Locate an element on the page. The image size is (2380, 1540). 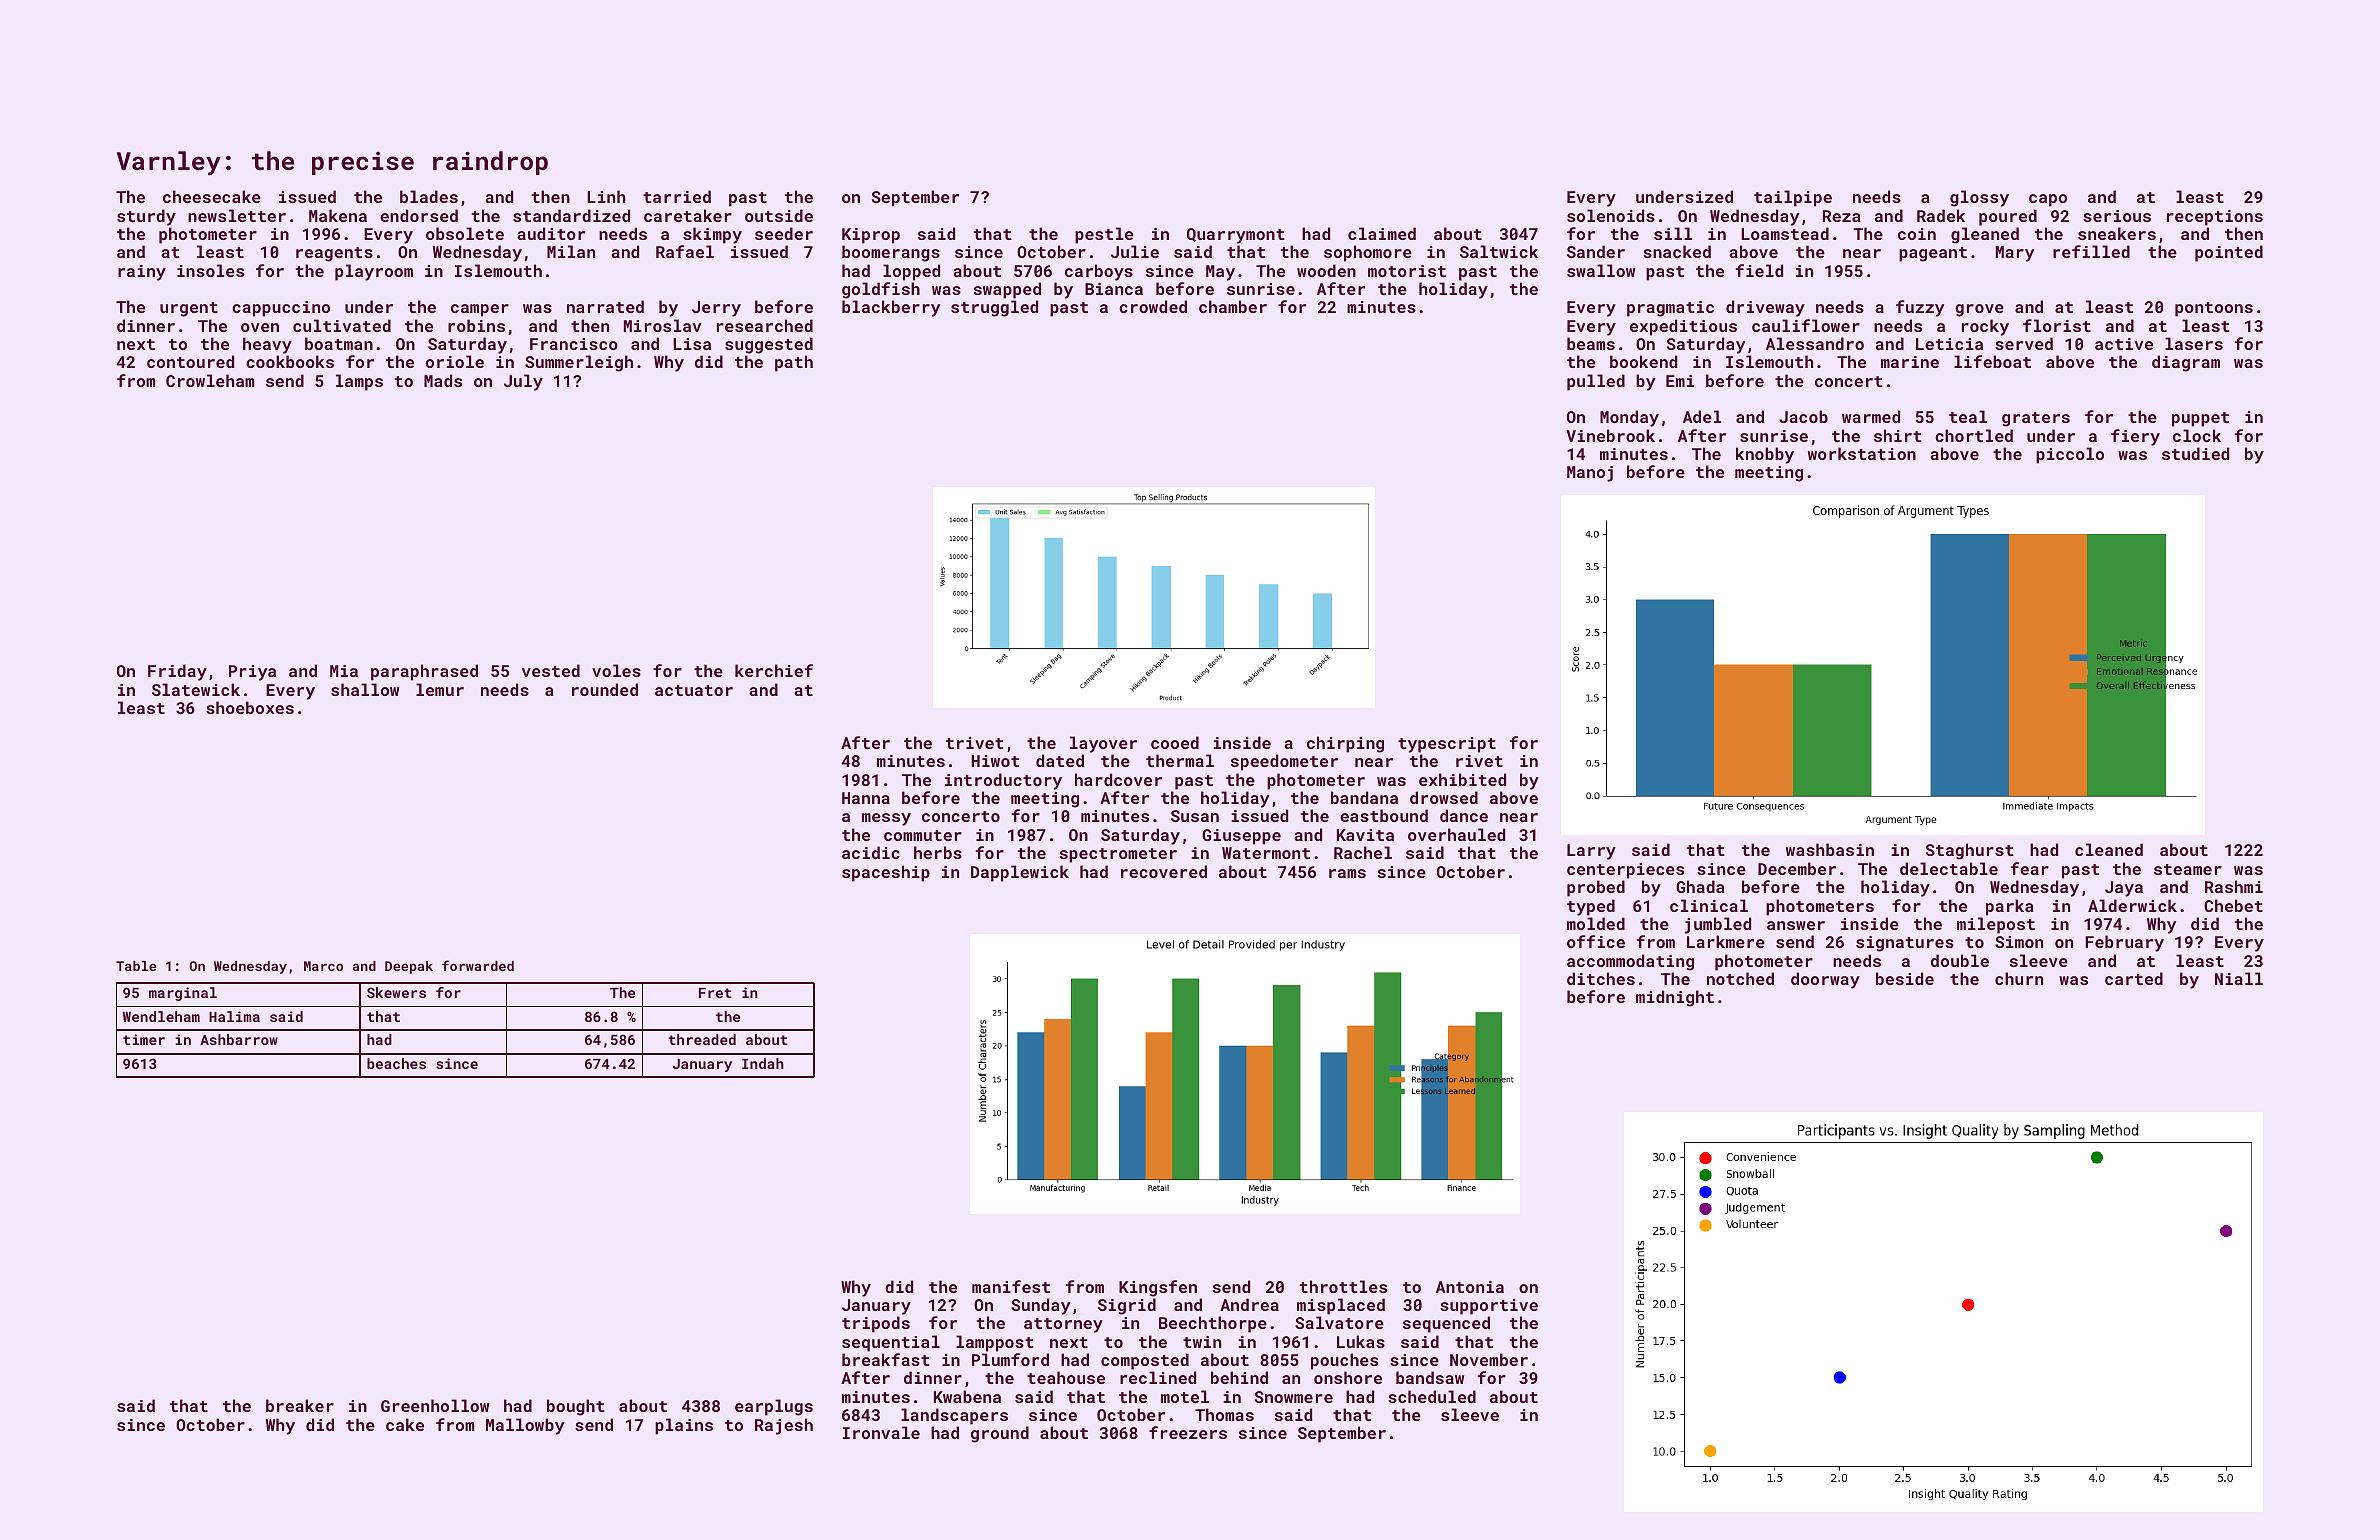
Indah is located at coordinates (763, 1063).
